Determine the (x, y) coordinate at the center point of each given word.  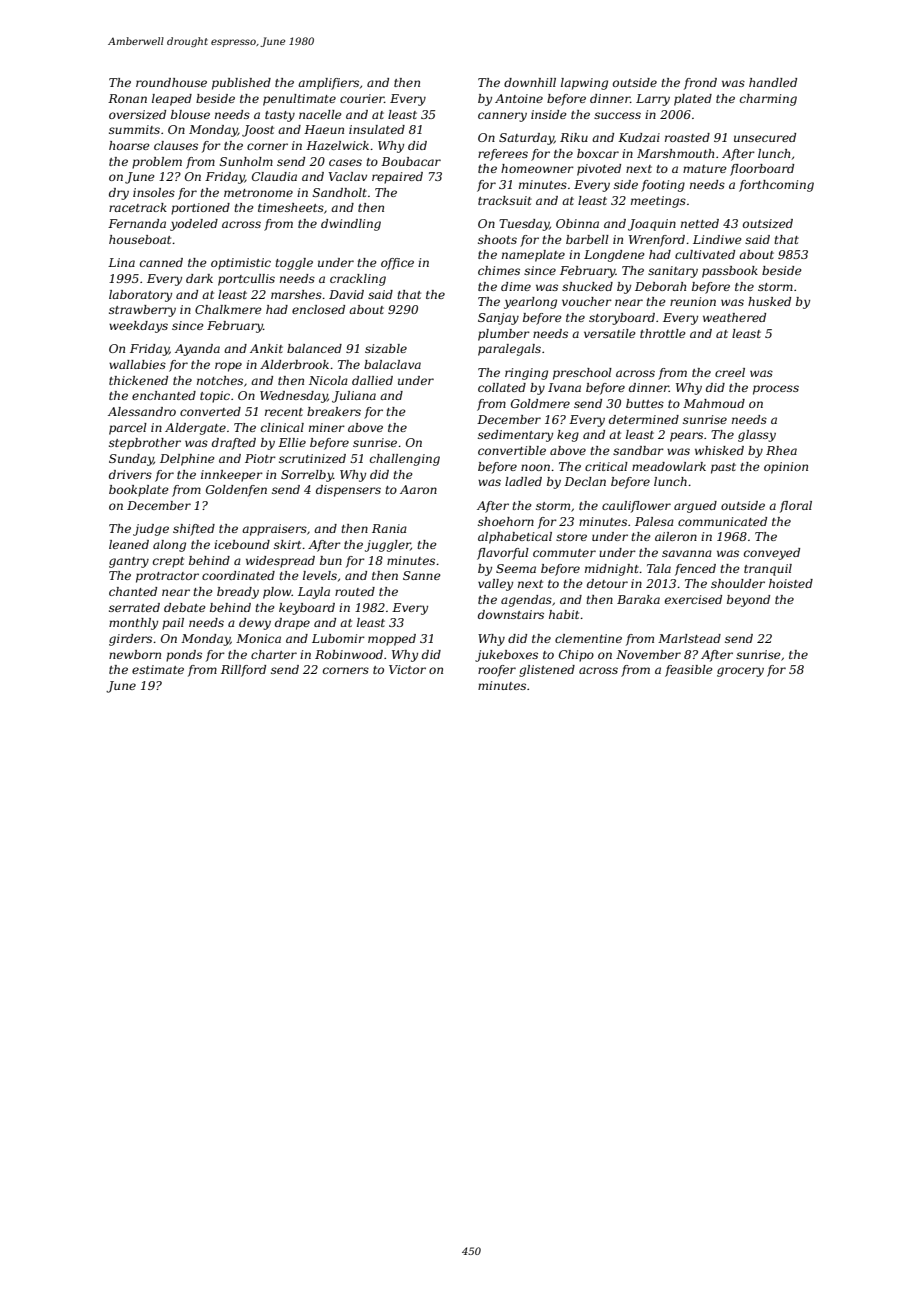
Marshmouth (675, 153)
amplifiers (328, 84)
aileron (676, 536)
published (241, 84)
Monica (258, 638)
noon (535, 467)
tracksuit (505, 200)
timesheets (291, 207)
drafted (234, 444)
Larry (653, 100)
